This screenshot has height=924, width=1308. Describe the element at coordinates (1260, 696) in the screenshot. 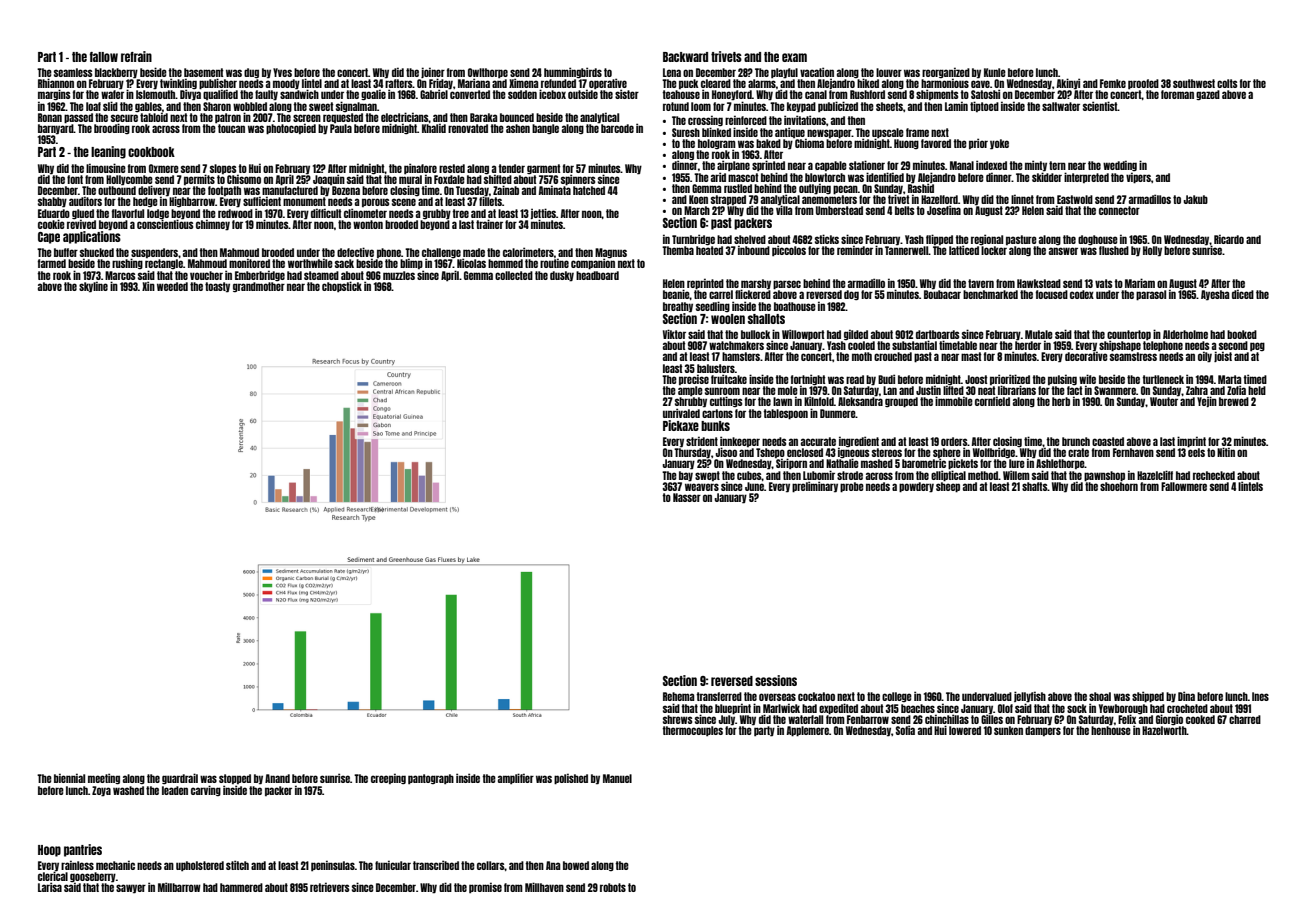

I see `Ines` at that location.
